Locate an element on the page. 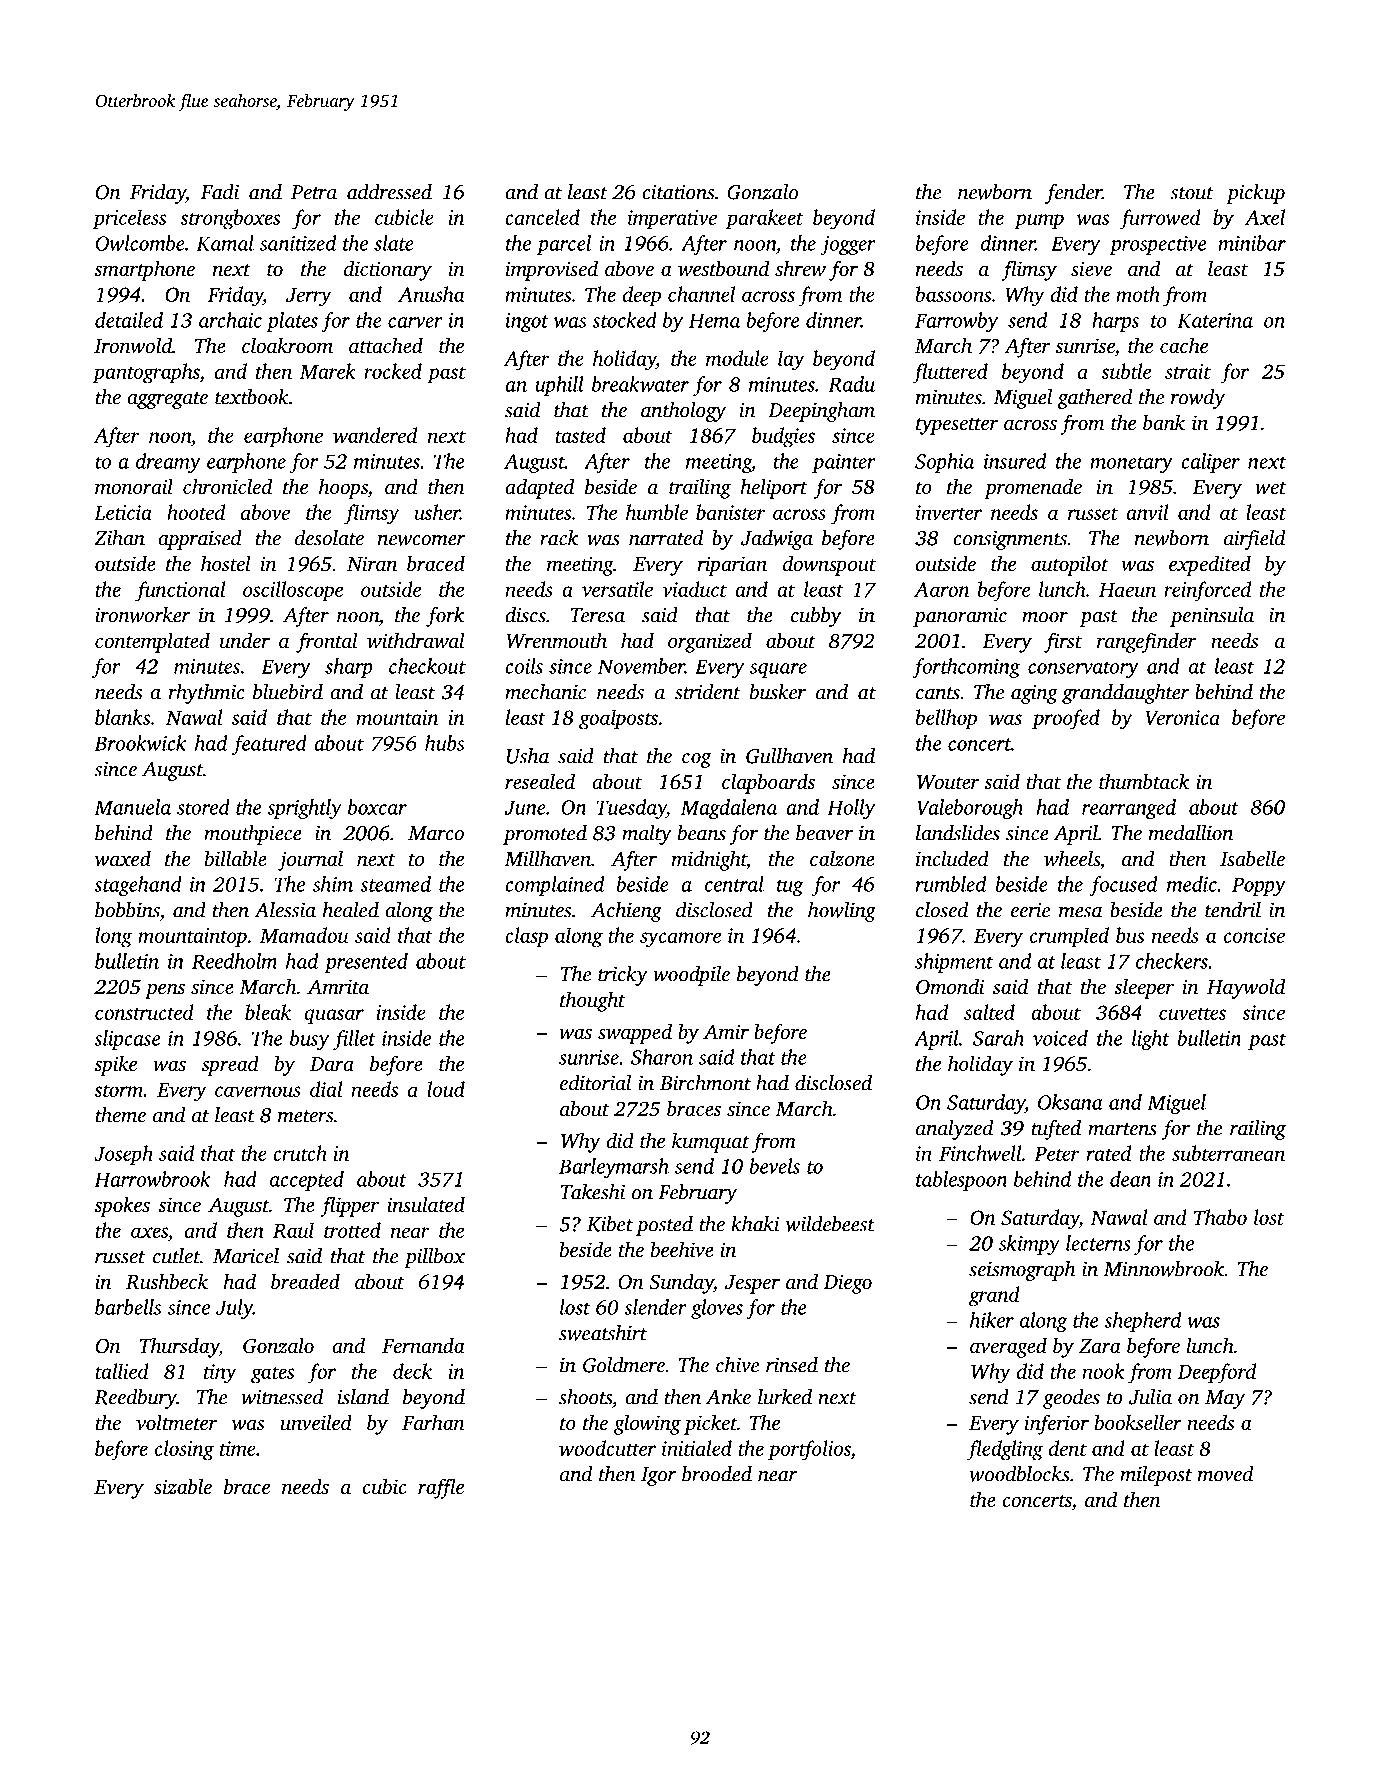 The height and width of the image is (1785, 1380). eerie is located at coordinates (1030, 910).
